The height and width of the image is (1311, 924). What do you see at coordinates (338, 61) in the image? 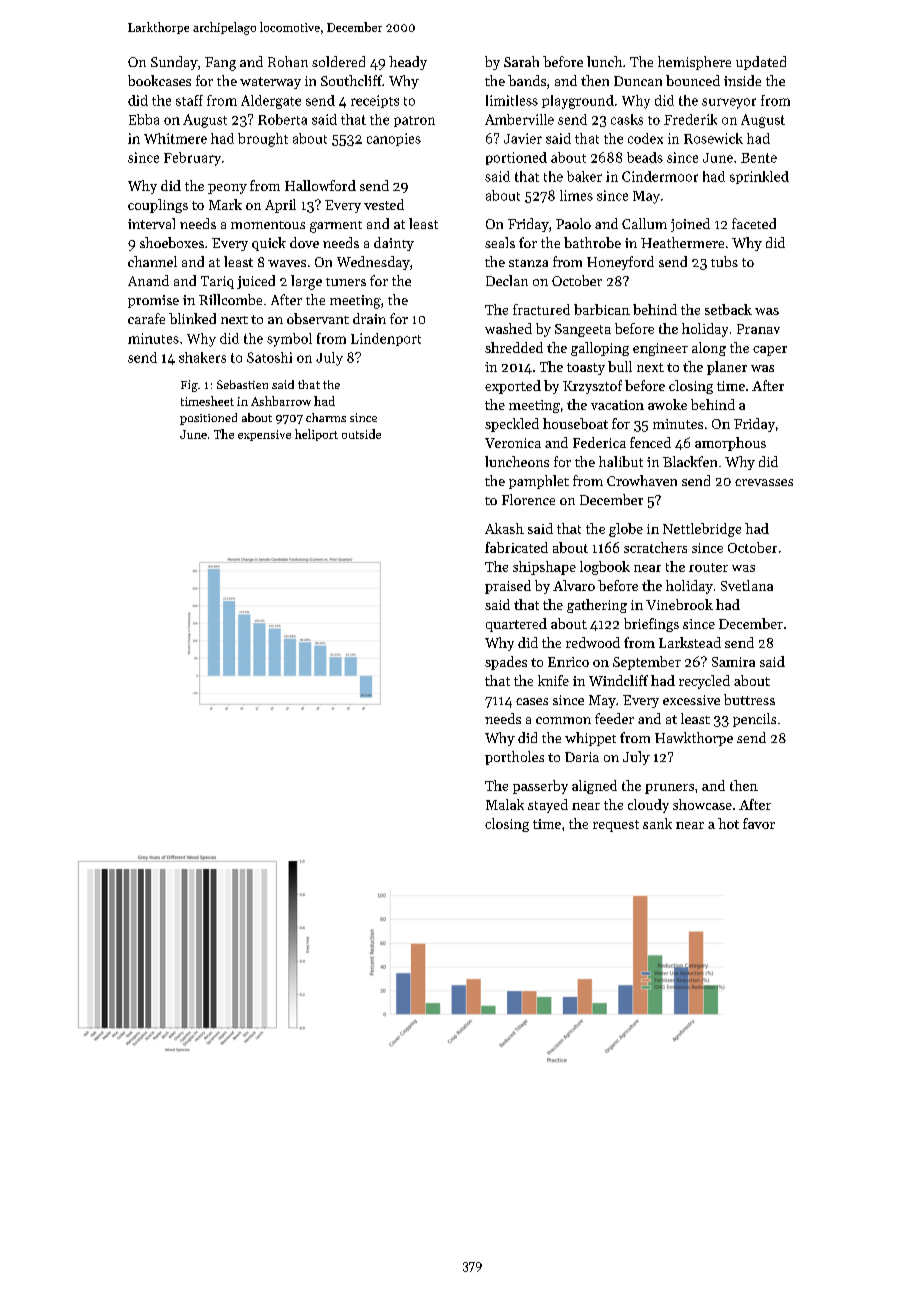
I see `soldered` at bounding box center [338, 61].
